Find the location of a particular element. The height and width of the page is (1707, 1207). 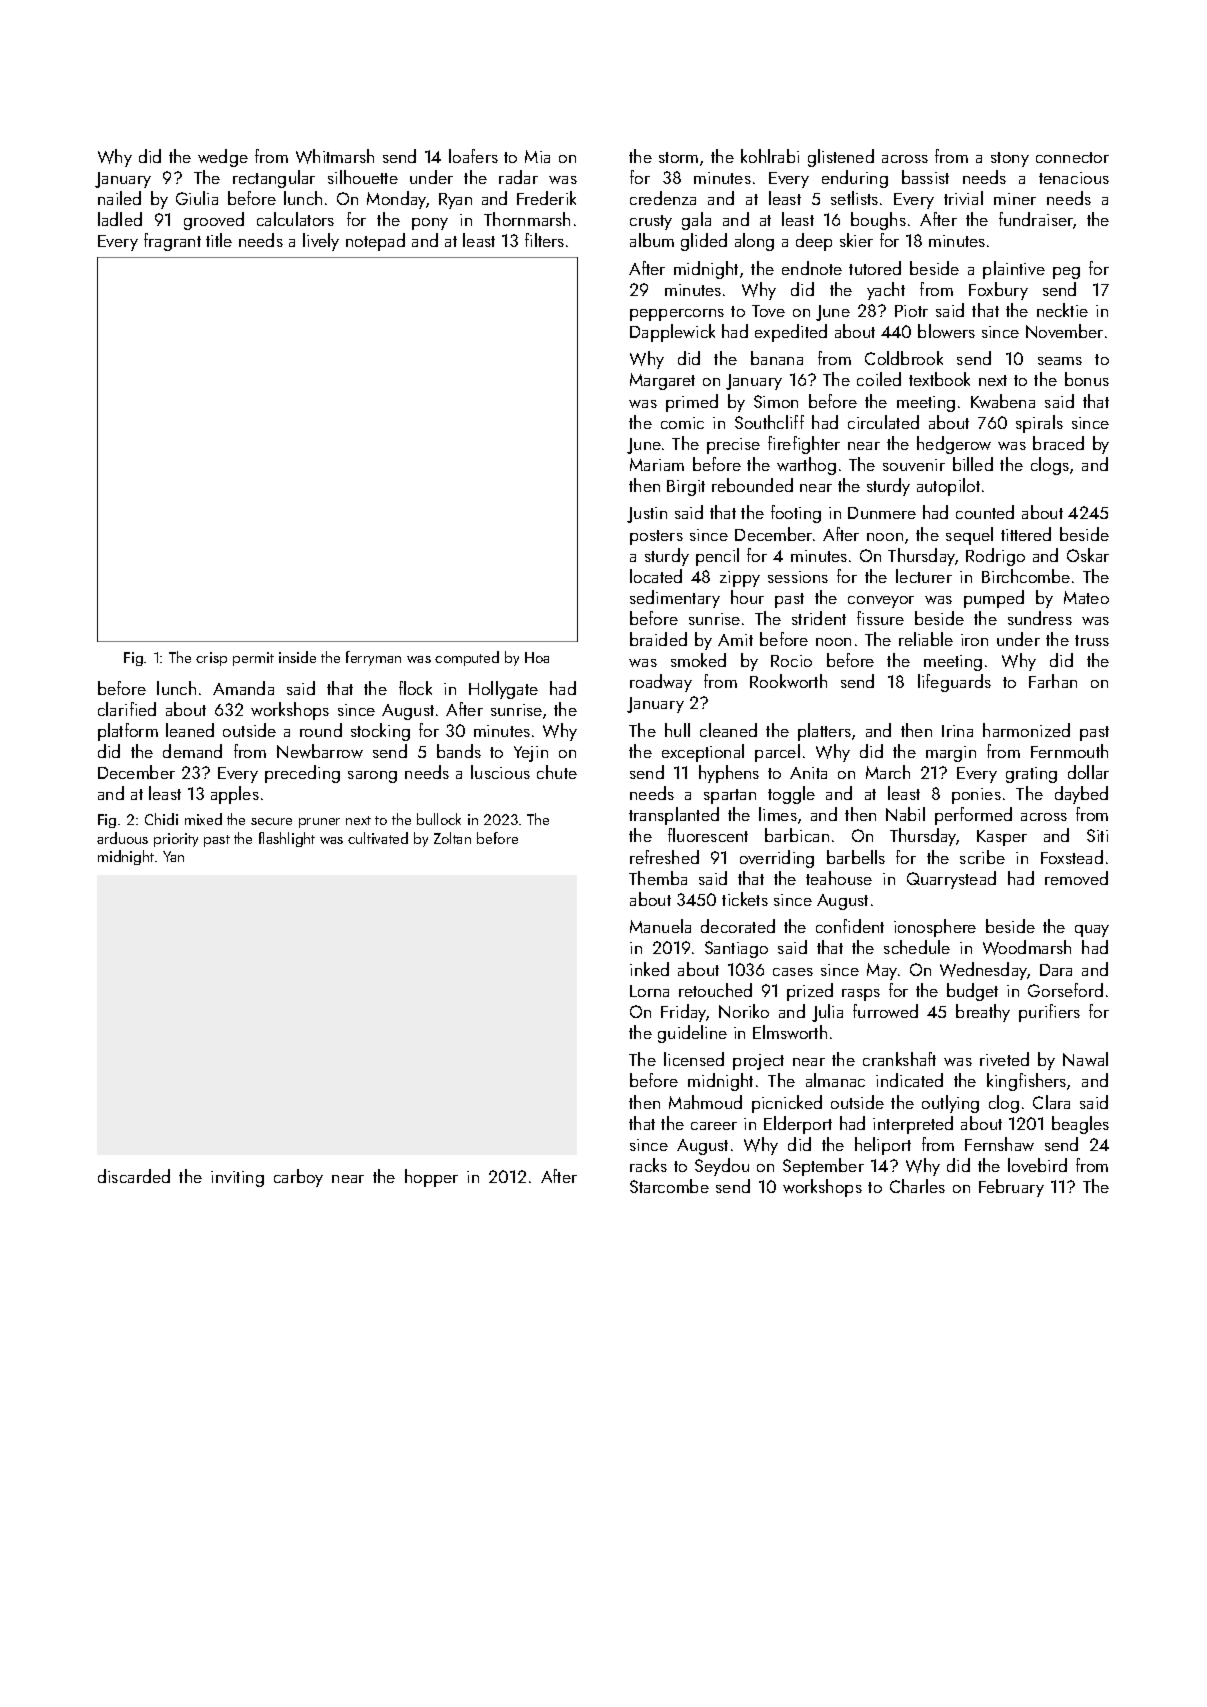

inviting is located at coordinates (237, 1179).
